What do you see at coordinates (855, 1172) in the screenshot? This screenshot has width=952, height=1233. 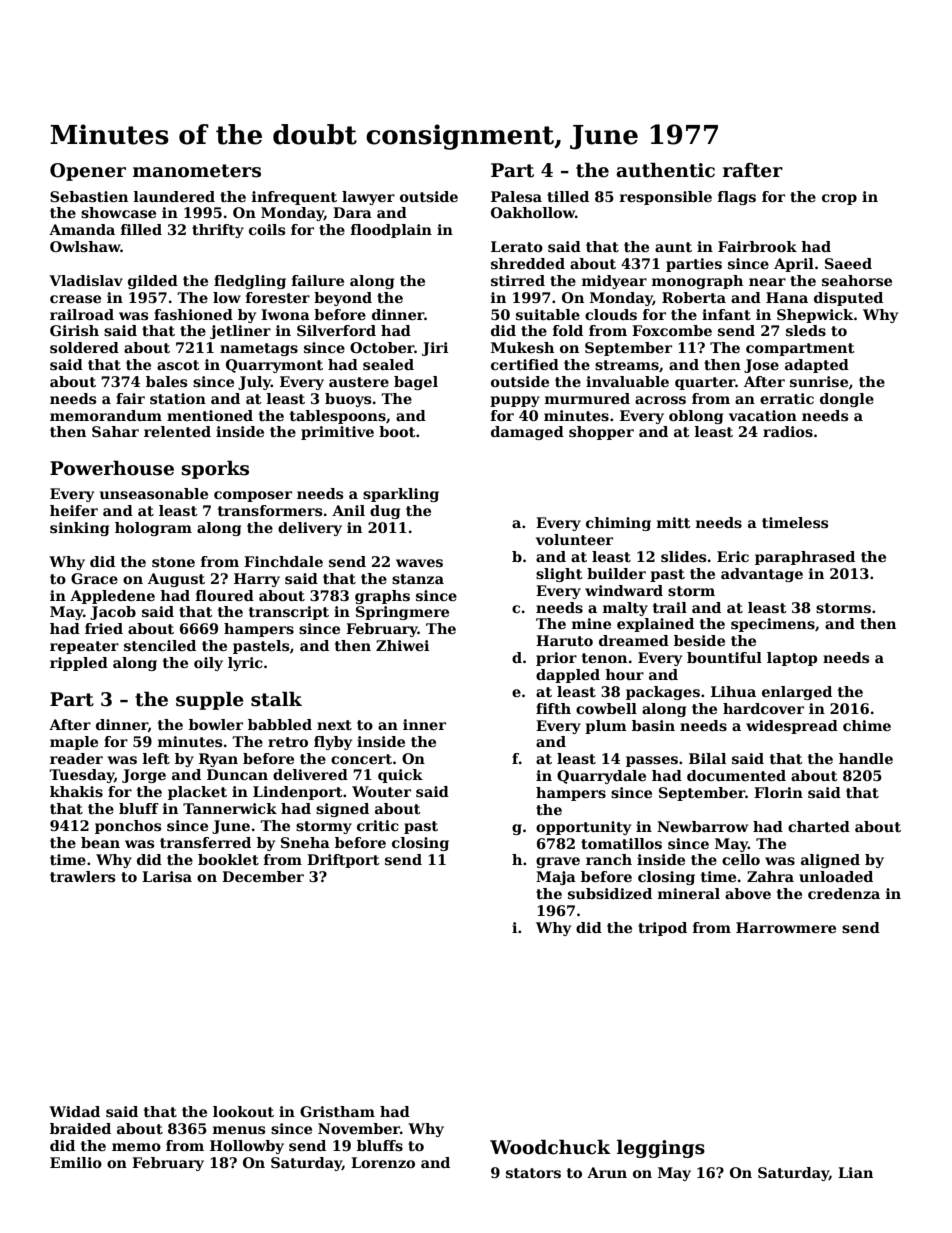 I see `Lian` at bounding box center [855, 1172].
